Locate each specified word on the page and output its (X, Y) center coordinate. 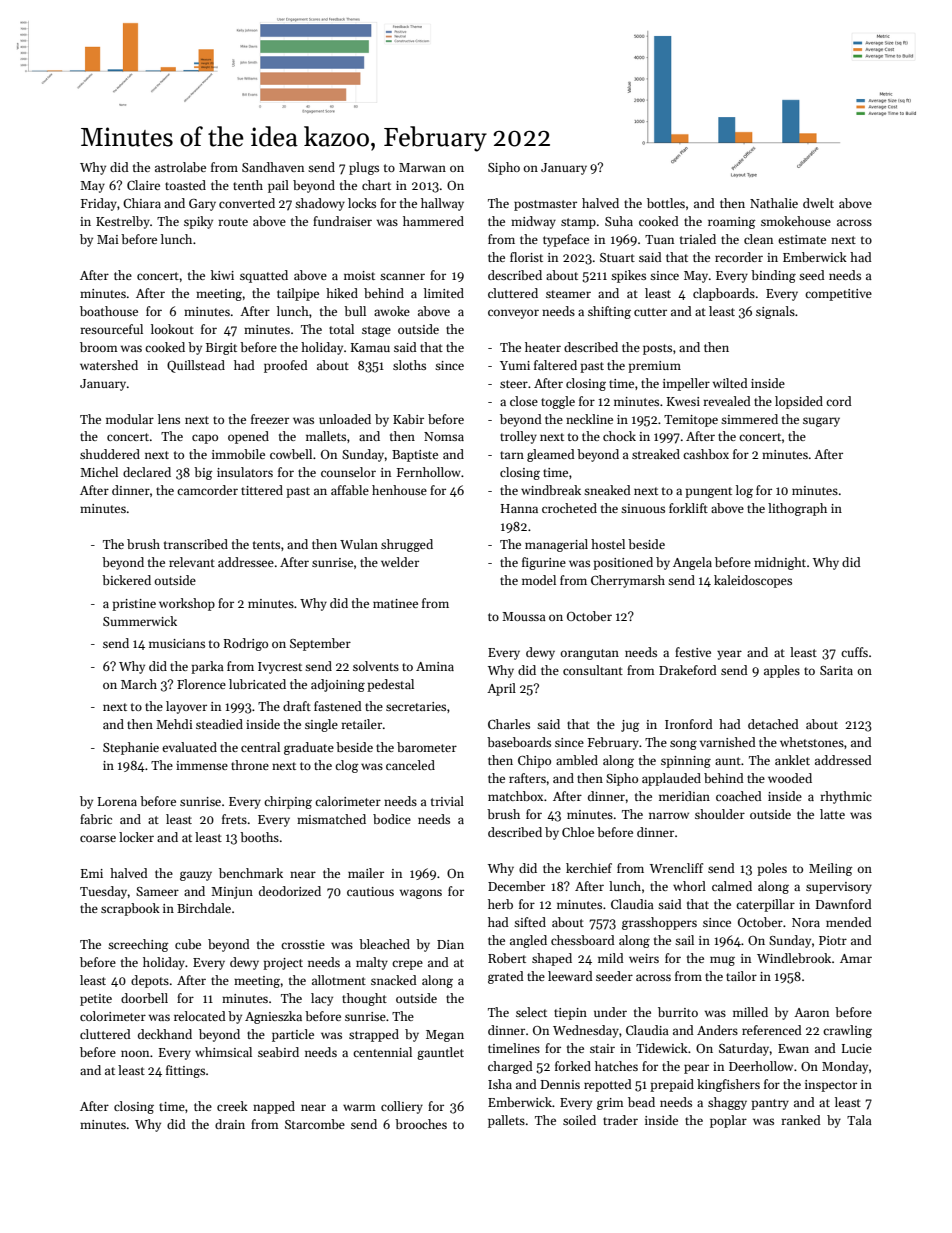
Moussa (524, 616)
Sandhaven (273, 167)
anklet (792, 760)
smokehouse (796, 221)
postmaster (545, 205)
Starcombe (315, 1124)
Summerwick (140, 621)
